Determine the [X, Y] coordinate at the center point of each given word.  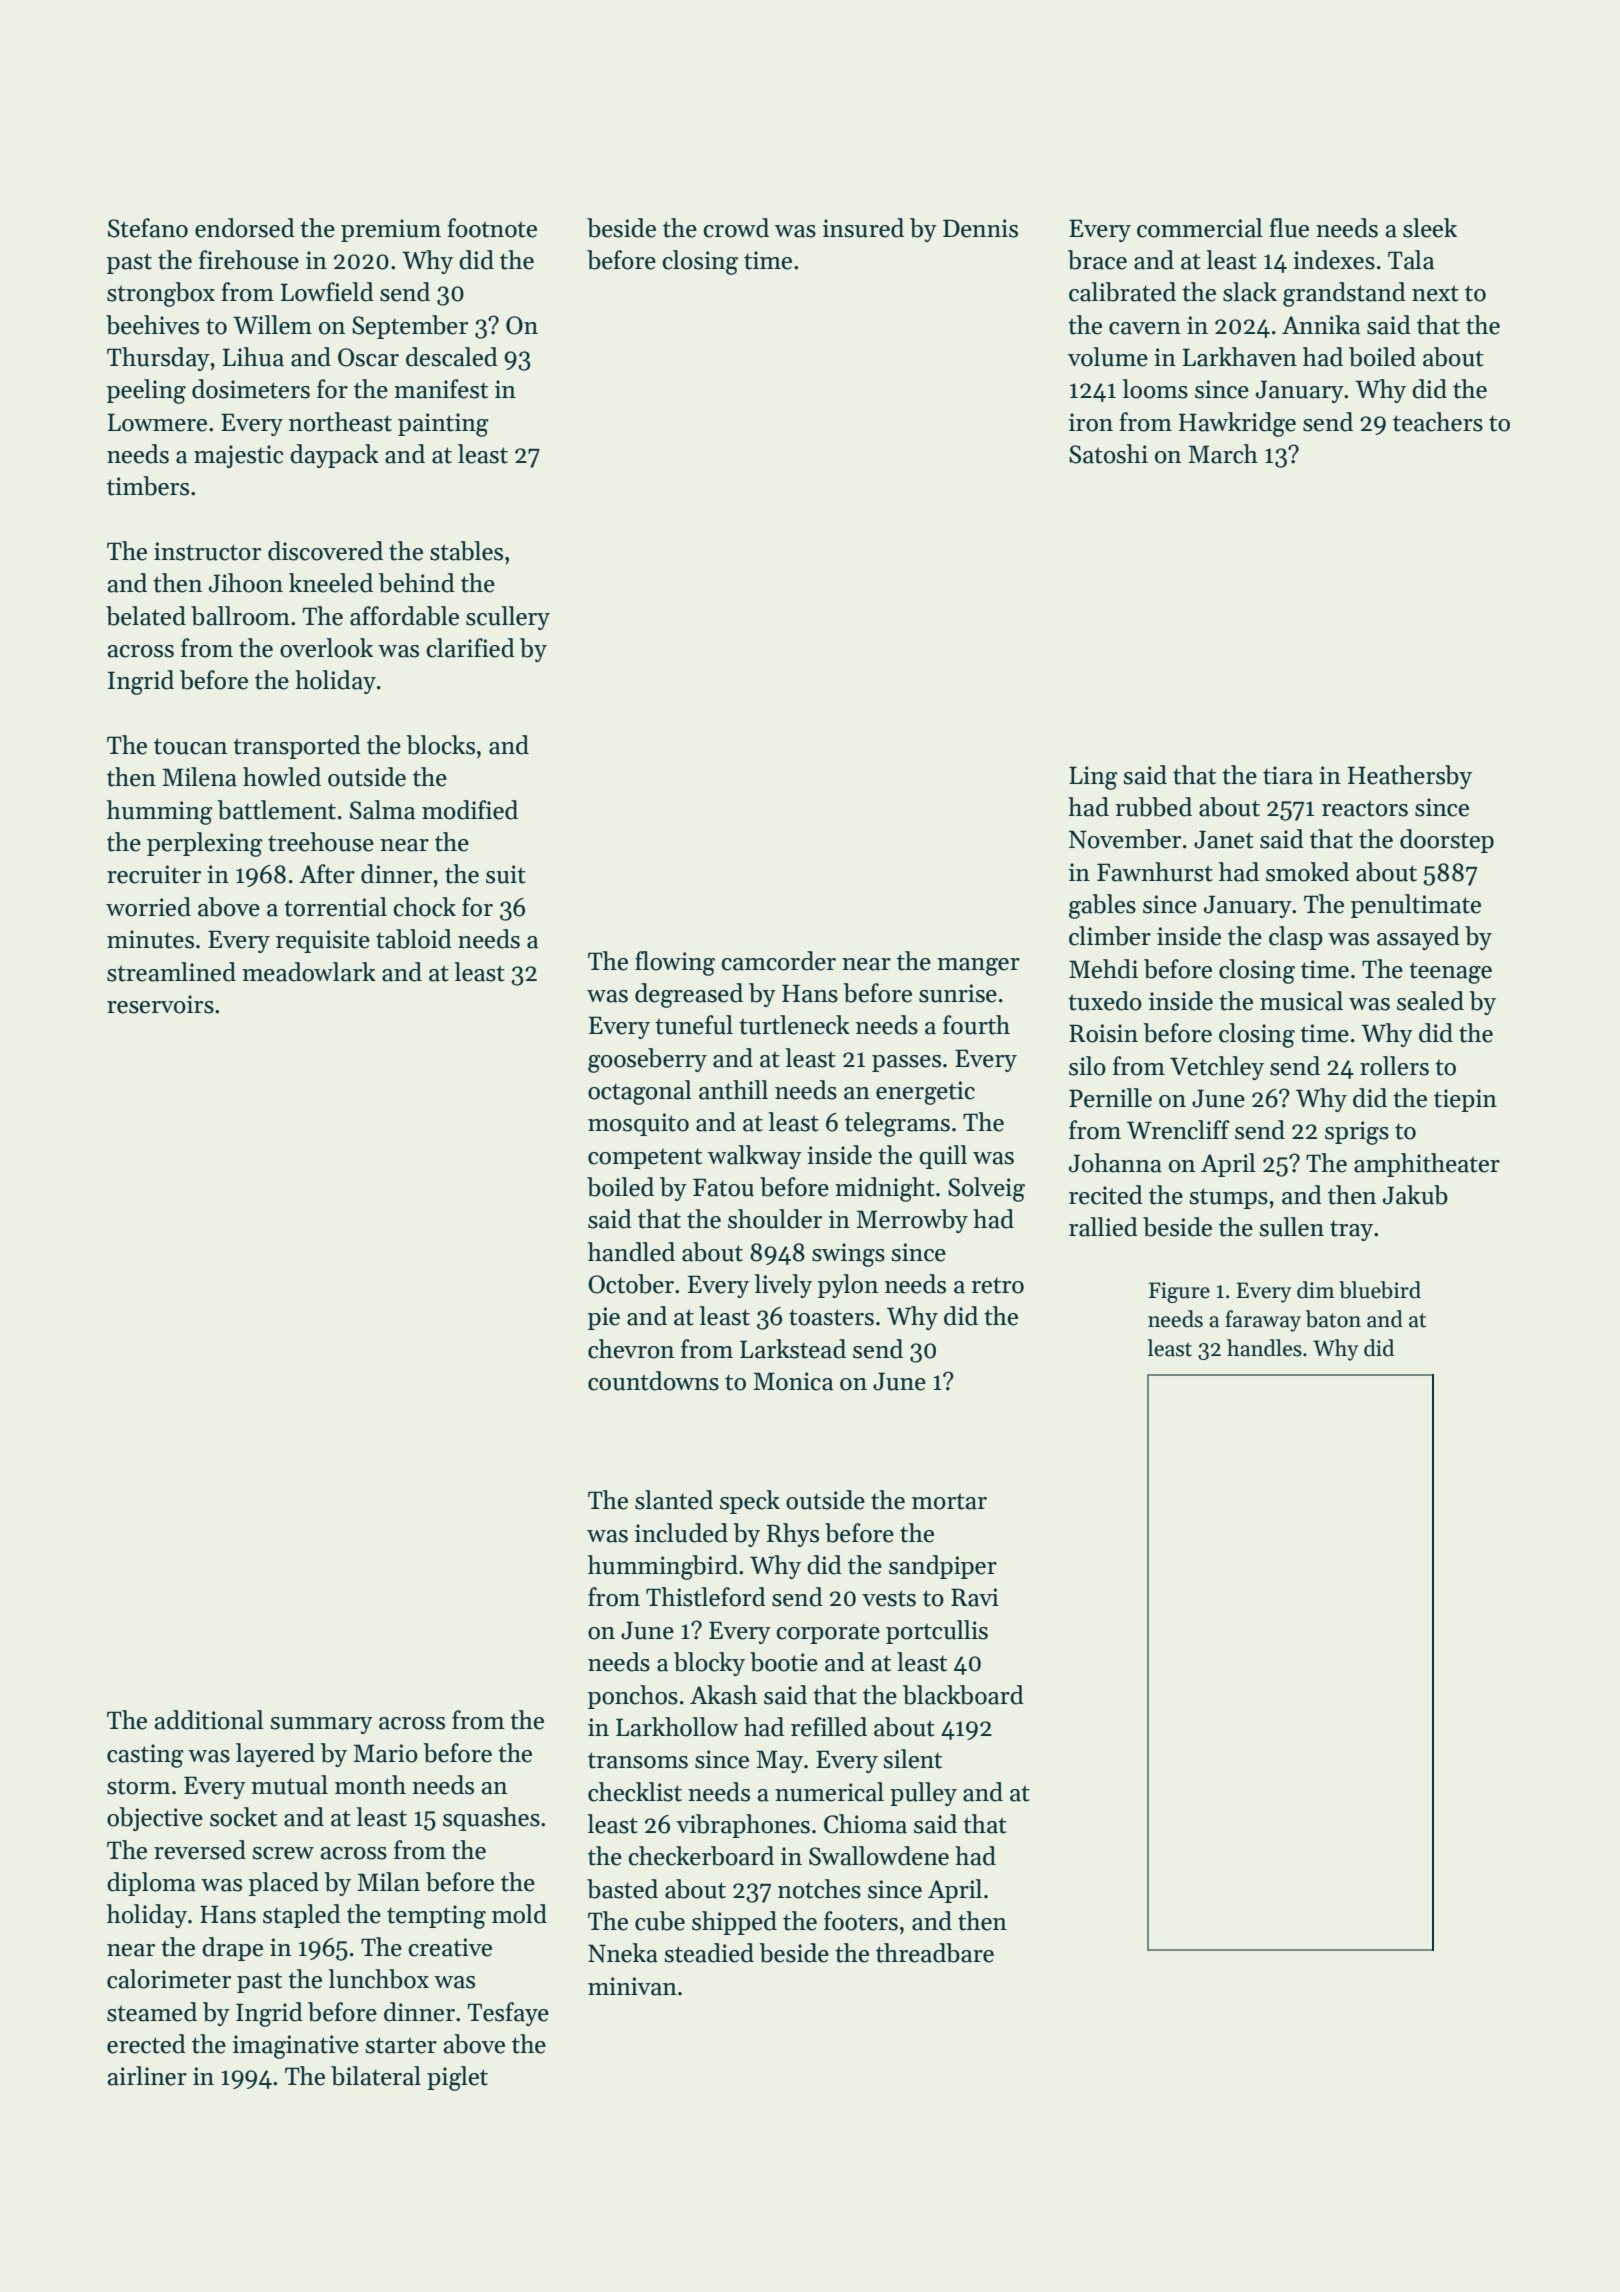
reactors [1365, 808]
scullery [508, 618]
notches [819, 1889]
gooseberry [647, 1060]
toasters [831, 1317]
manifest [441, 389]
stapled [302, 1916]
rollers [1394, 1066]
